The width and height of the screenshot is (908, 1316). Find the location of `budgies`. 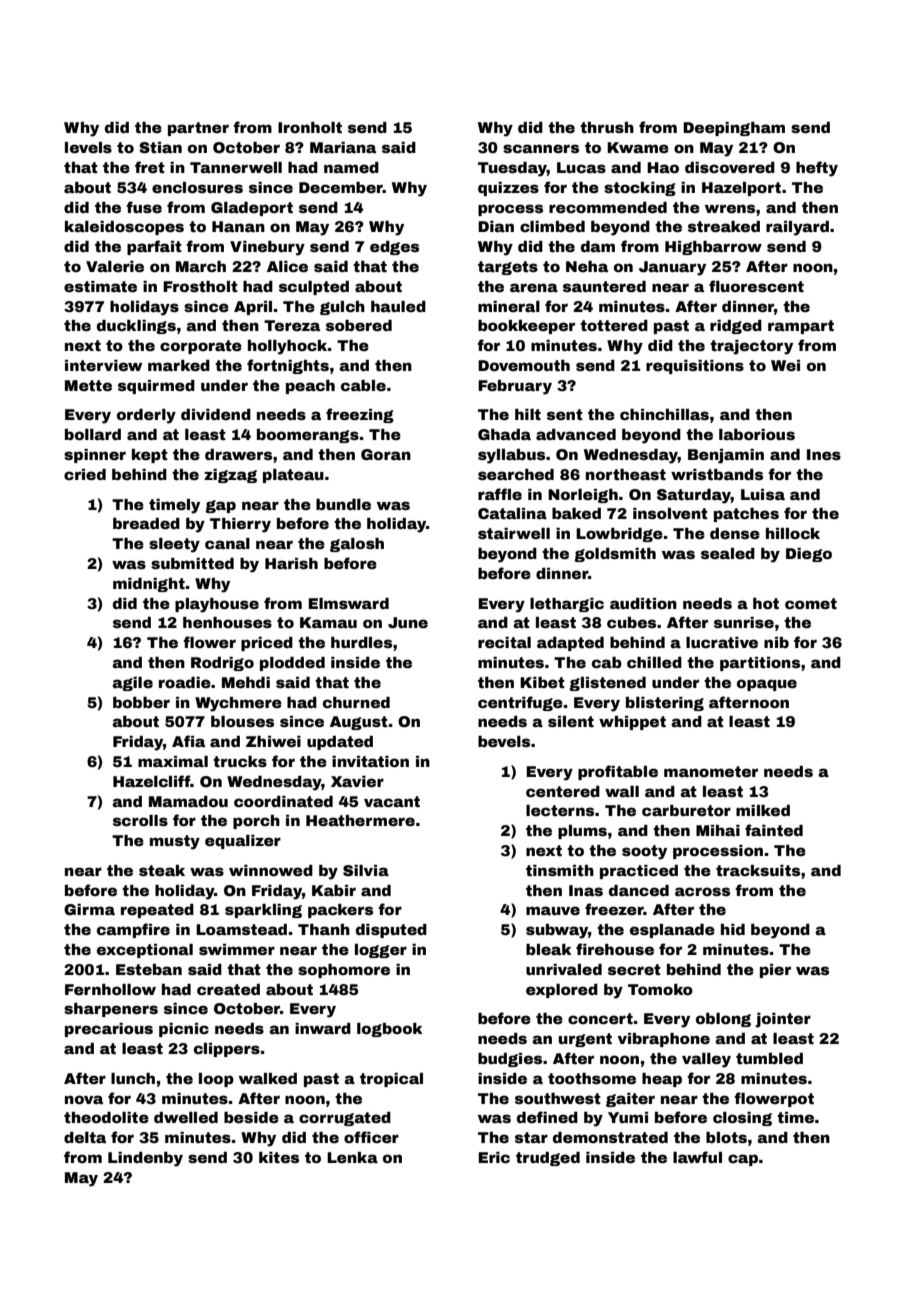

budgies is located at coordinates (510, 1060).
